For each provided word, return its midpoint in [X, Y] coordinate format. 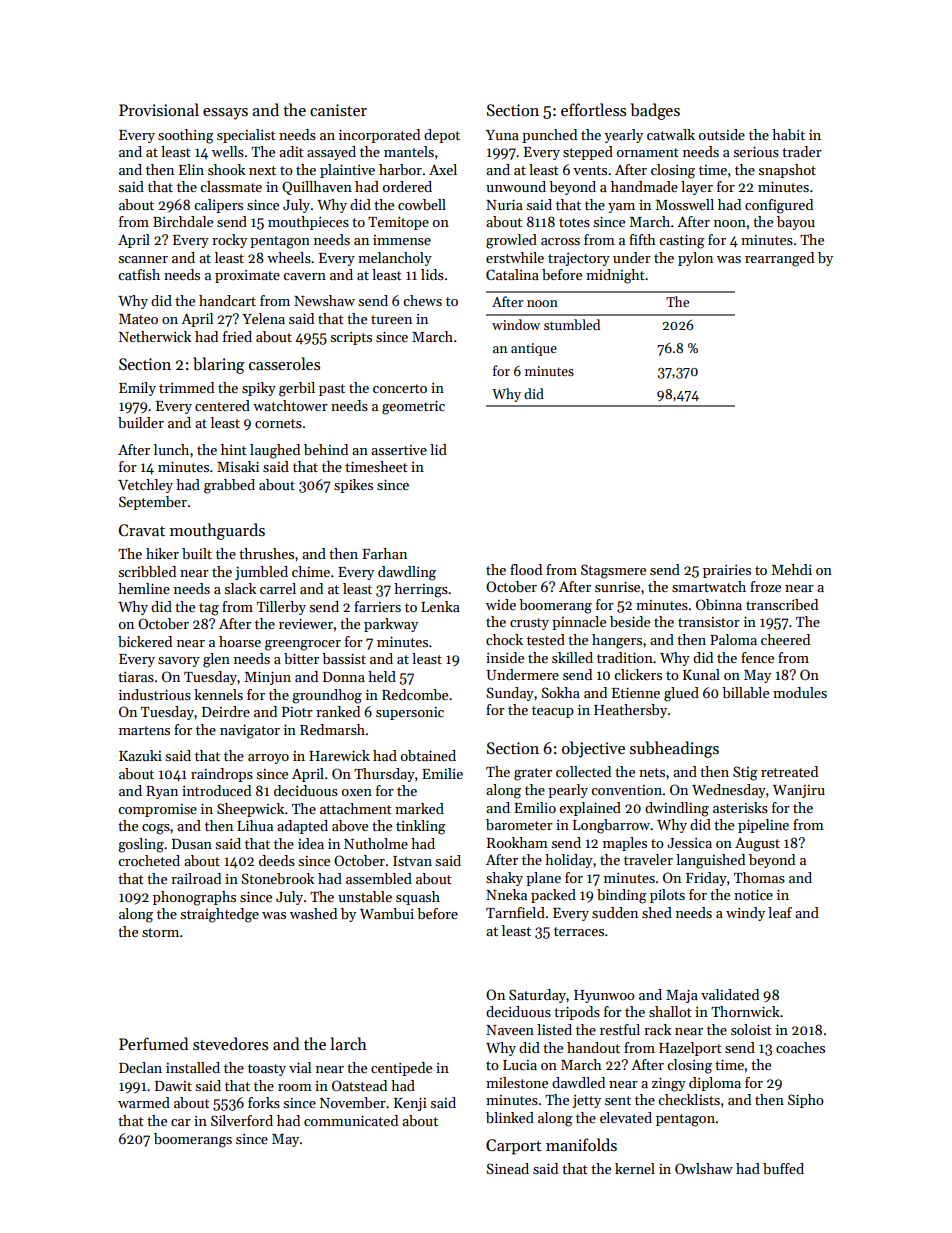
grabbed [229, 486]
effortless [593, 109]
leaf [780, 912]
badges [655, 111]
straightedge [220, 915]
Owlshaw [704, 1168]
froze [765, 586]
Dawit [173, 1086]
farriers [377, 606]
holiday [569, 861]
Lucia [520, 1065]
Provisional [159, 109]
